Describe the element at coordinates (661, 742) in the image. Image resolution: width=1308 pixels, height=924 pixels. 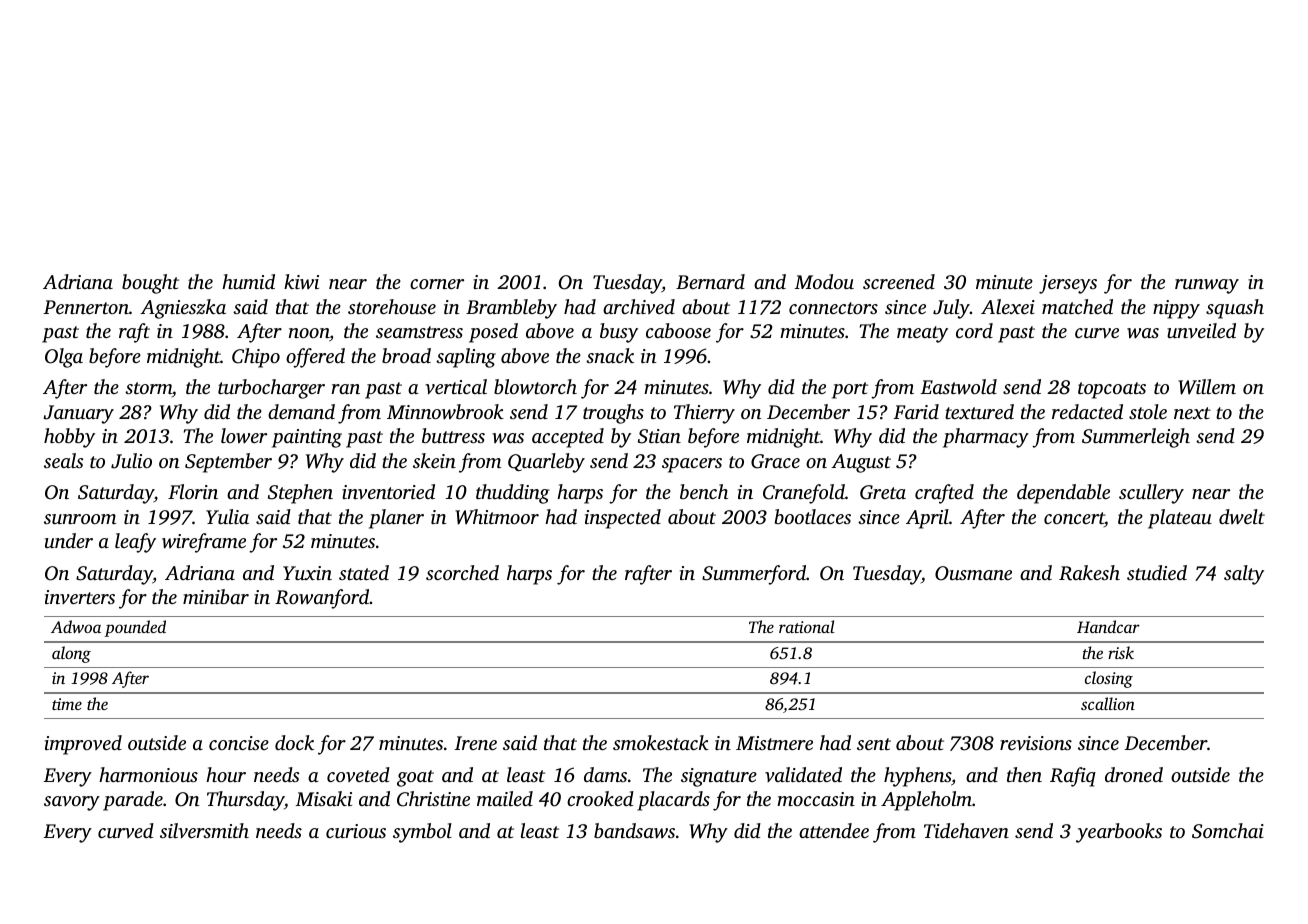
I see `smokestack` at that location.
